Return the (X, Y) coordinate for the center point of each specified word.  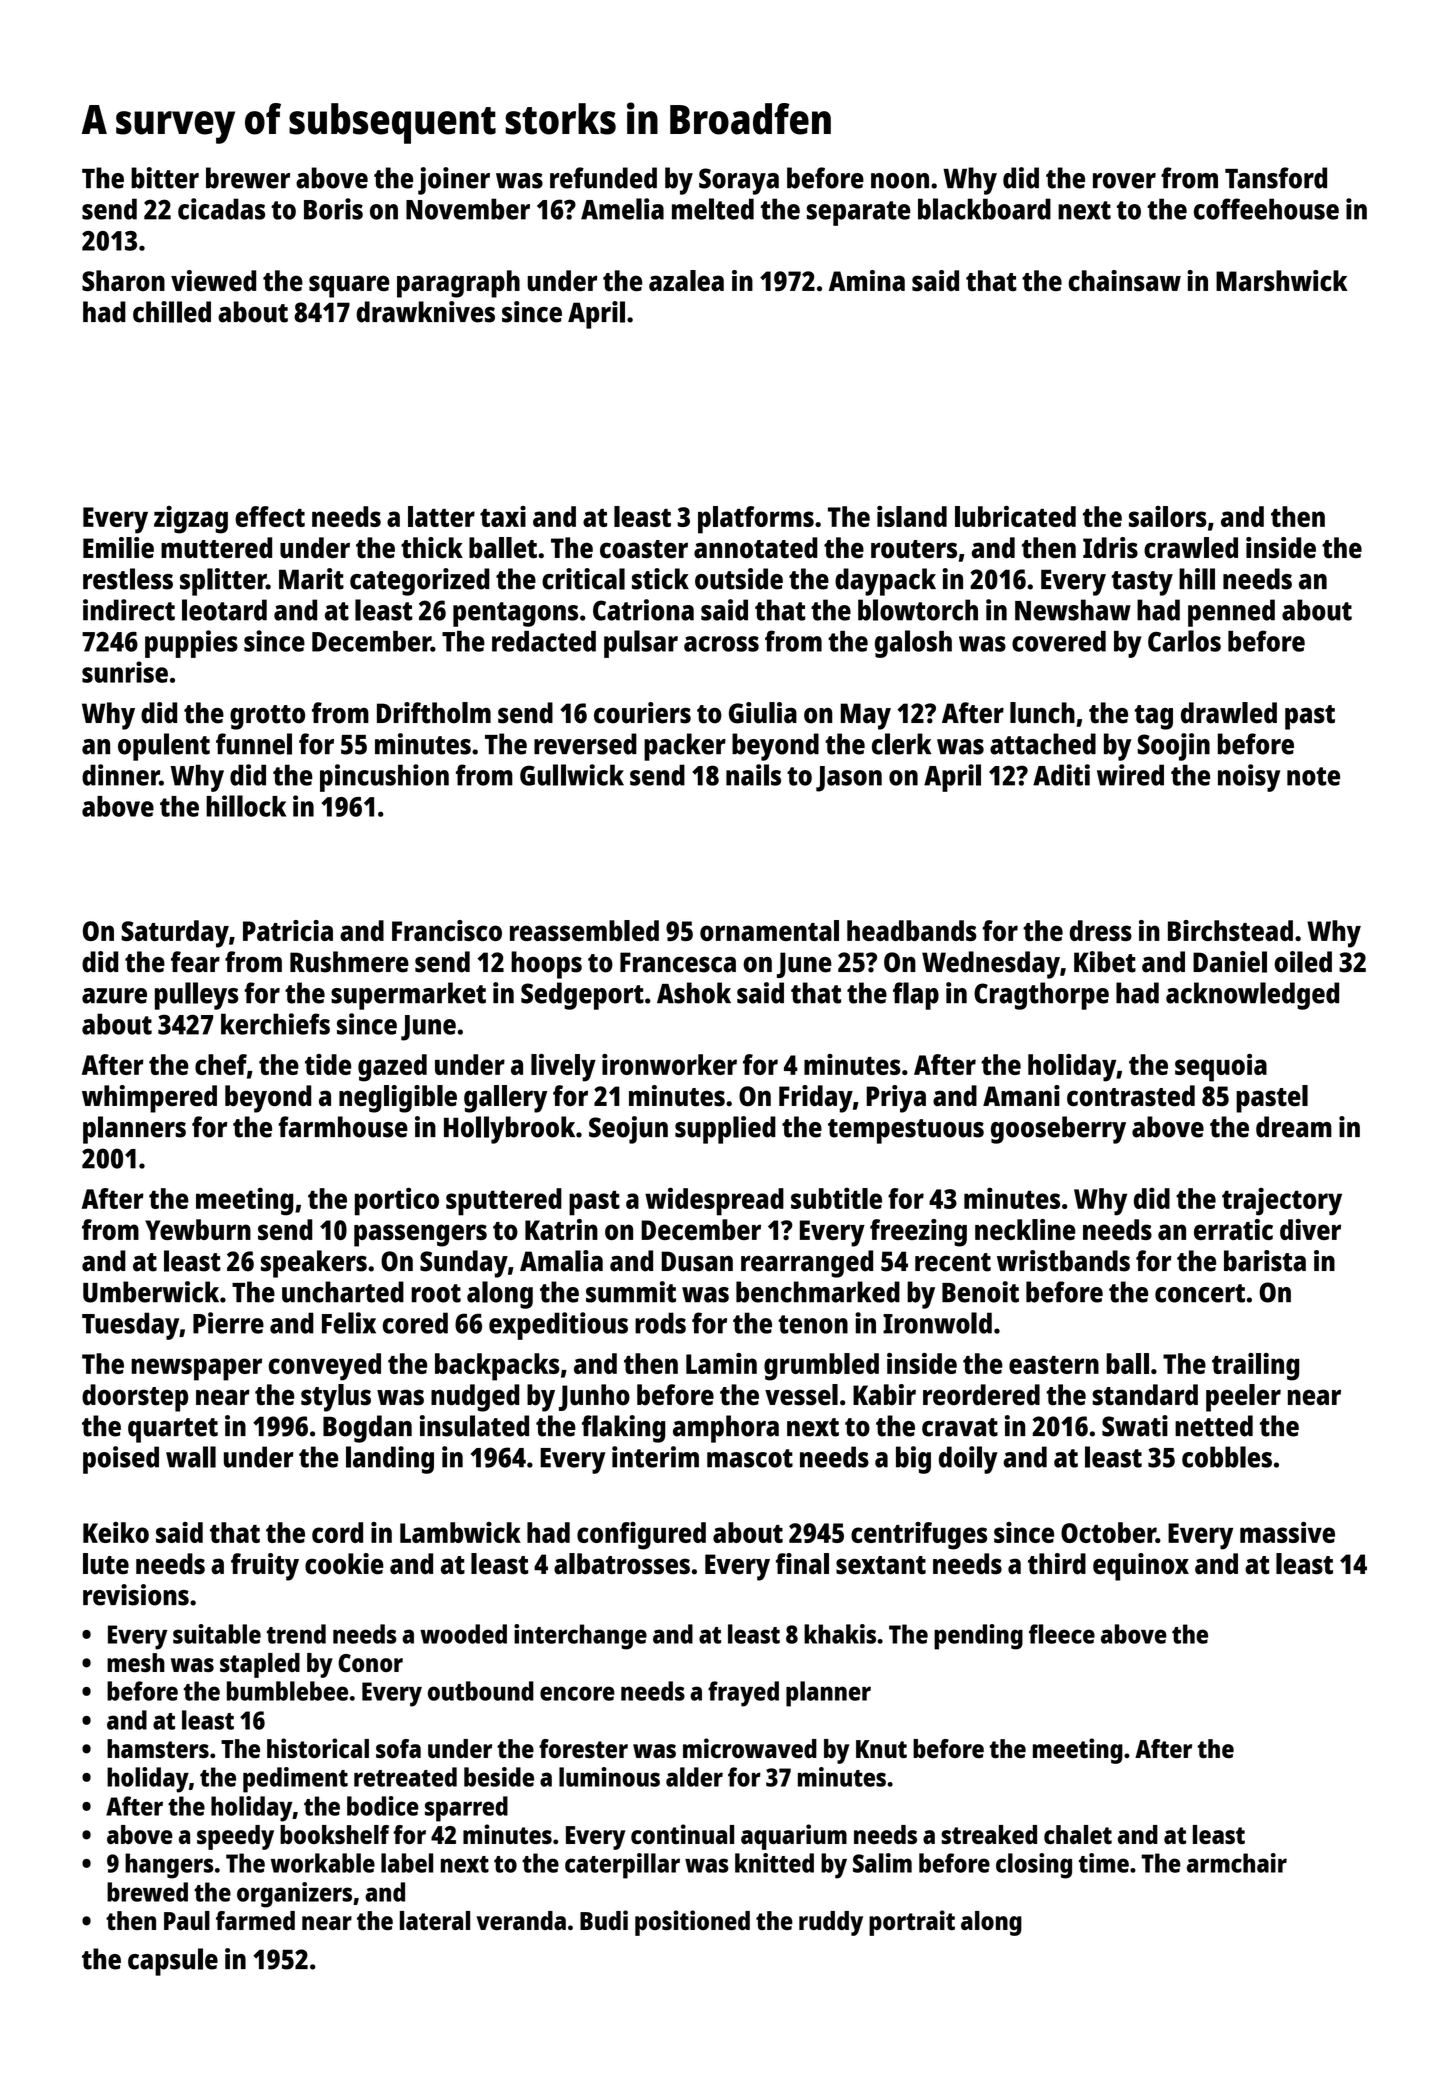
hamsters (158, 1748)
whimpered (149, 1099)
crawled (1191, 548)
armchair (1237, 1863)
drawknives (425, 312)
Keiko (116, 1532)
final (802, 1563)
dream (1294, 1127)
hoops (546, 965)
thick (432, 548)
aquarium (794, 1837)
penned (1231, 613)
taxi (503, 516)
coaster (644, 549)
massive (1287, 1532)
